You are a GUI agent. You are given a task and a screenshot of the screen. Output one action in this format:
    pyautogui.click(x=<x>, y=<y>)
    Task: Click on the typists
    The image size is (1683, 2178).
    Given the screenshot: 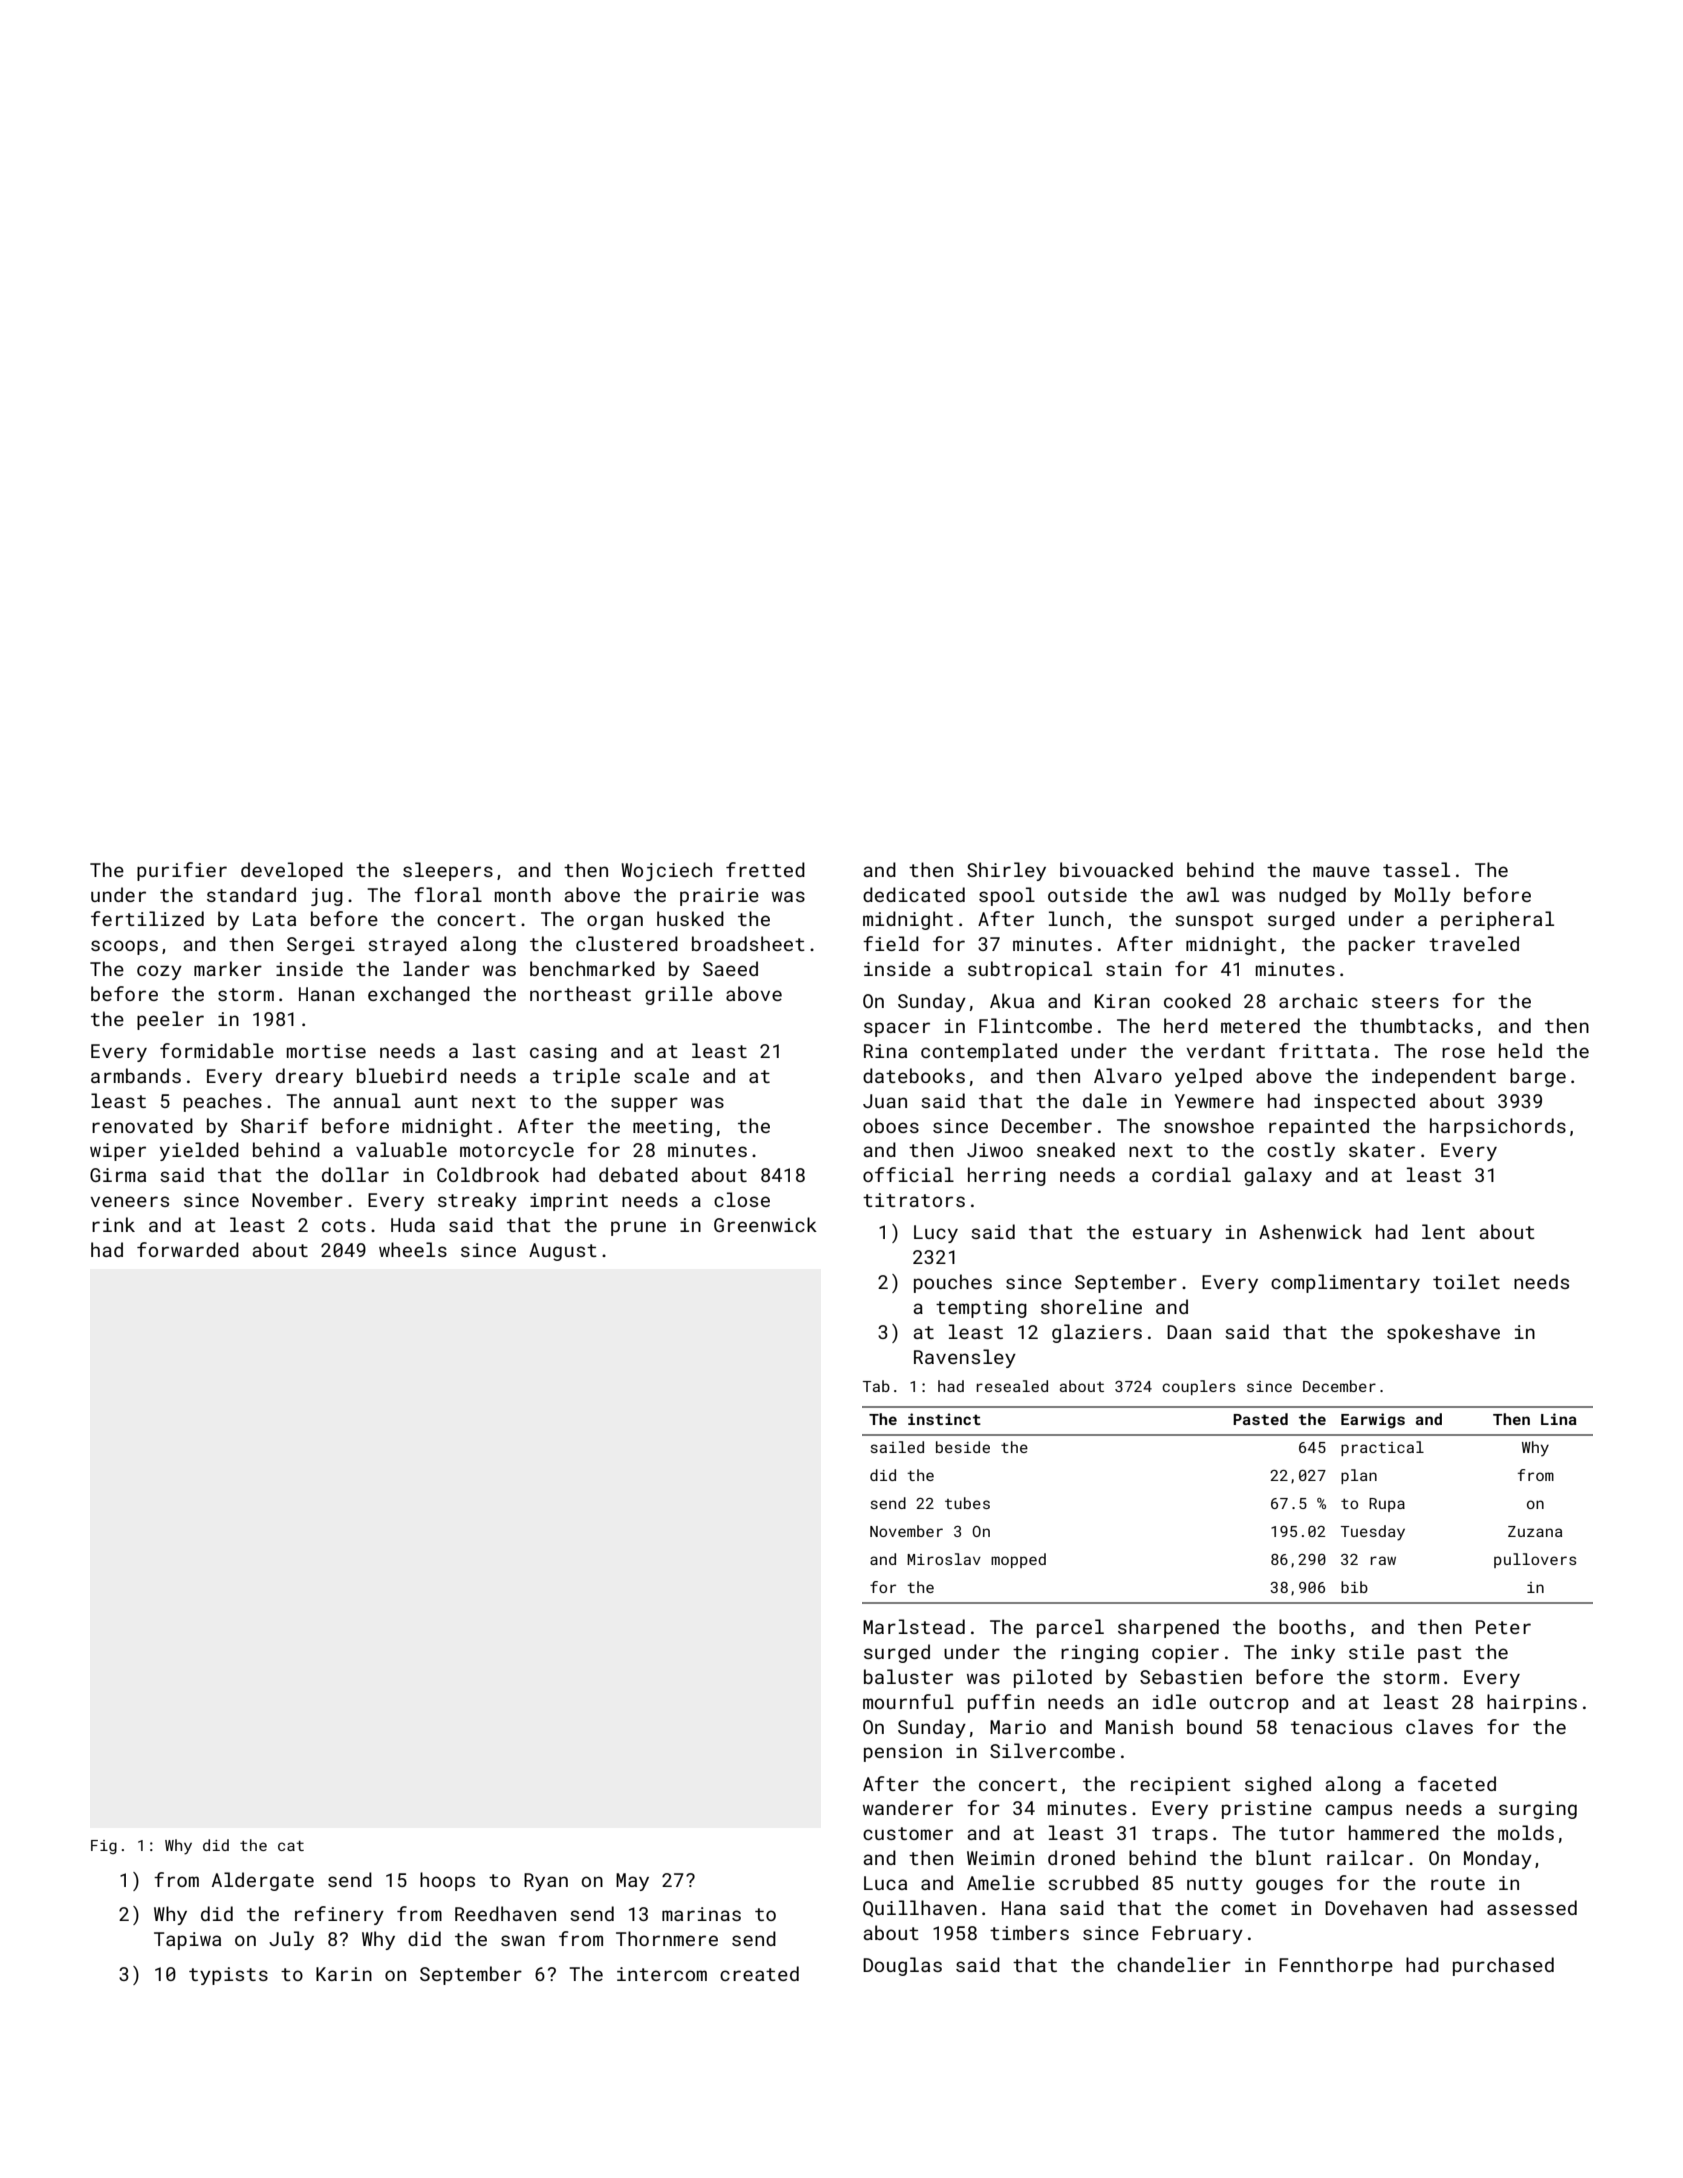 What is the action you would take?
    pyautogui.click(x=228, y=1976)
